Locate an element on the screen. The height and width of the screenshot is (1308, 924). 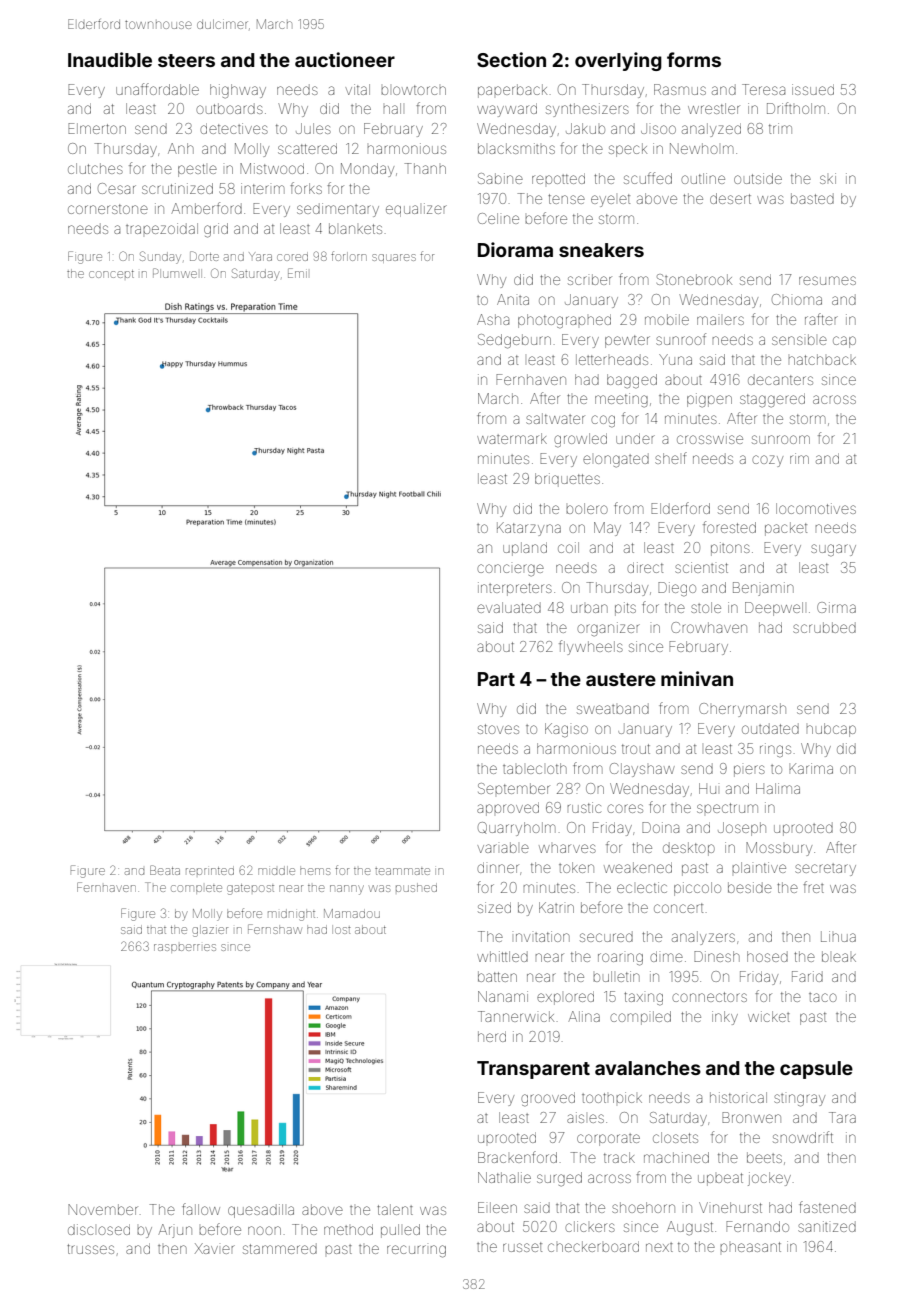
issued is located at coordinates (813, 89).
